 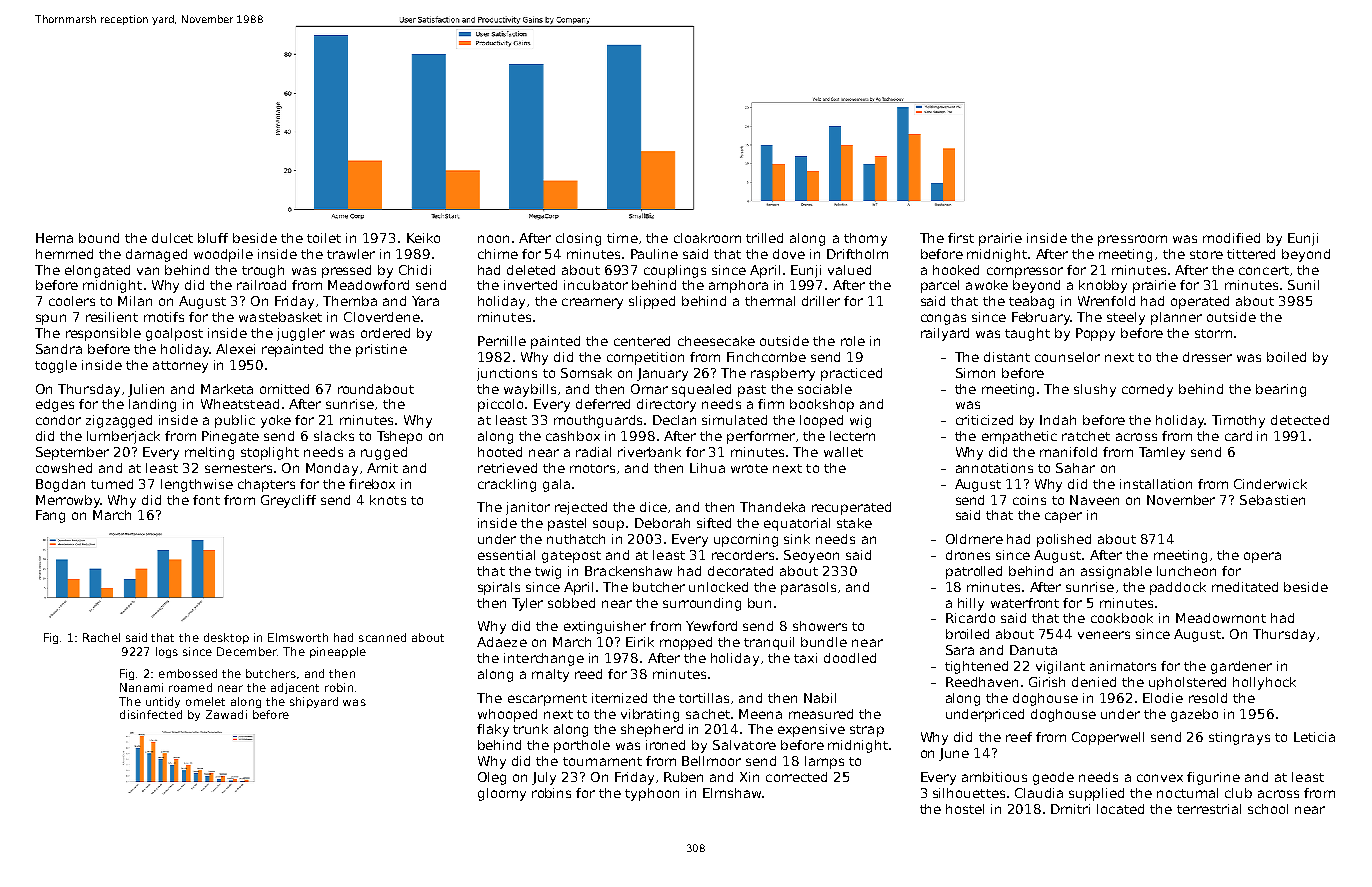 I want to click on polished, so click(x=1064, y=540).
